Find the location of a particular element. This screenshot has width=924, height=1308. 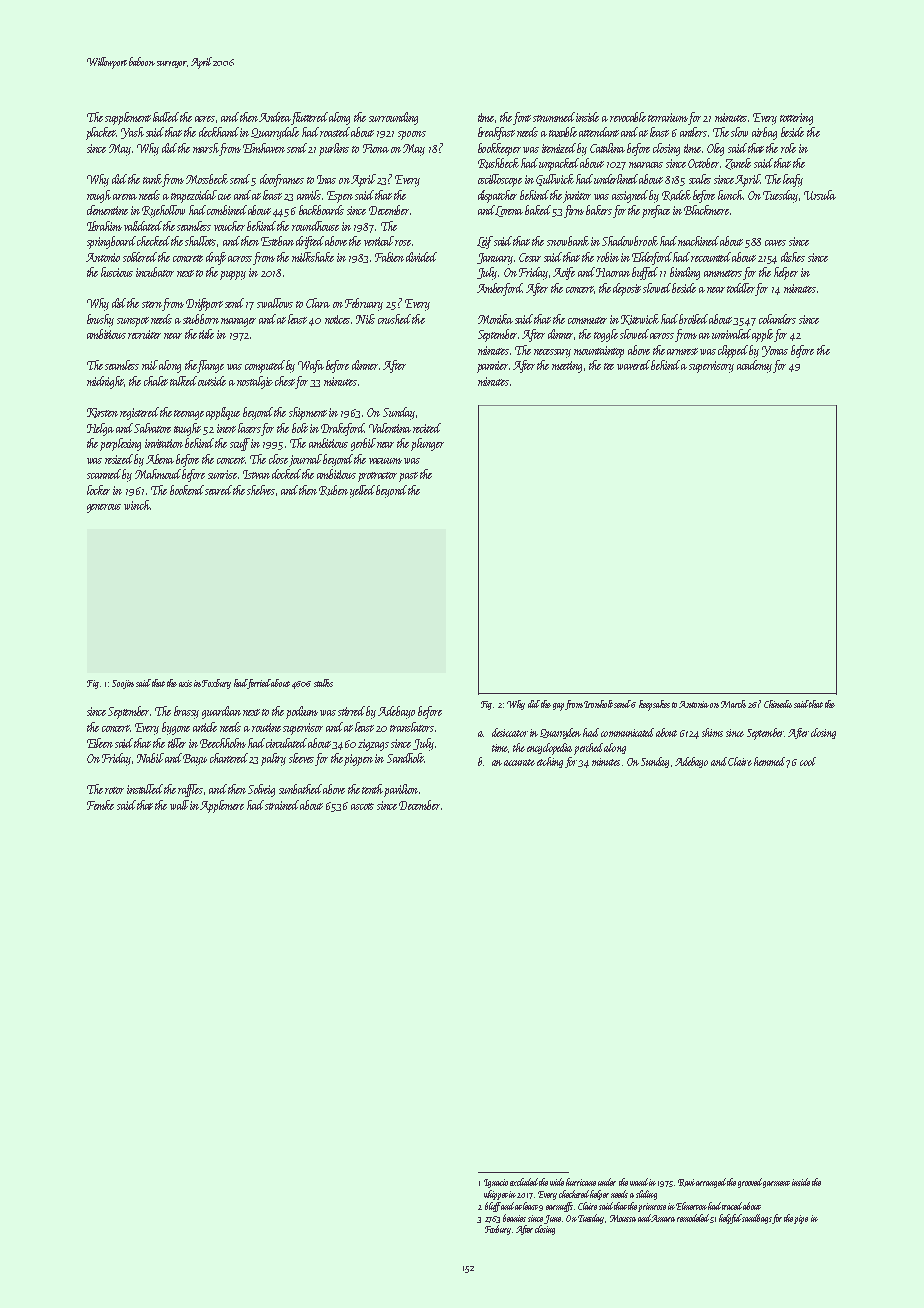

Monika is located at coordinates (495, 319).
